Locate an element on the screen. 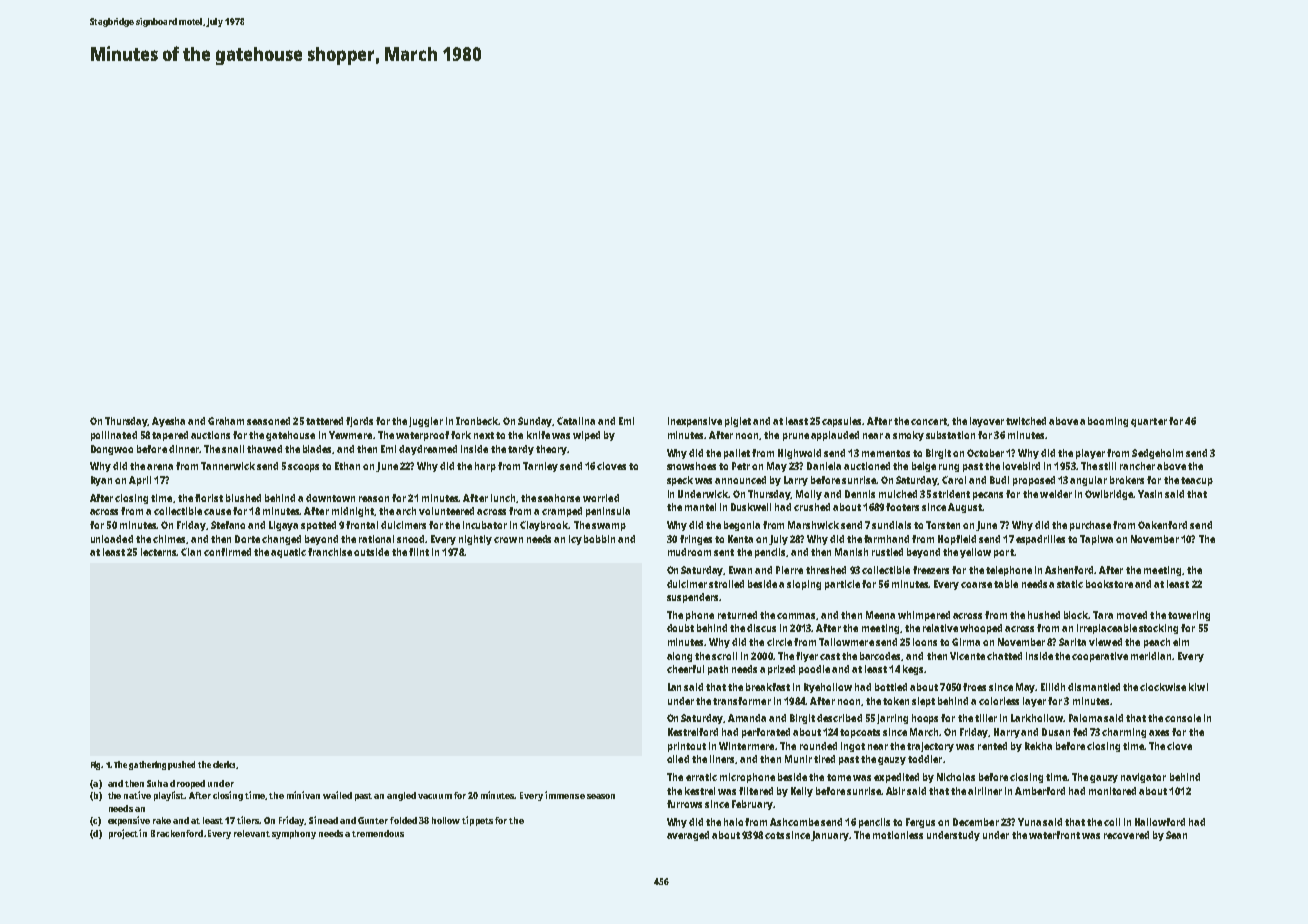  Daniela is located at coordinates (824, 466).
